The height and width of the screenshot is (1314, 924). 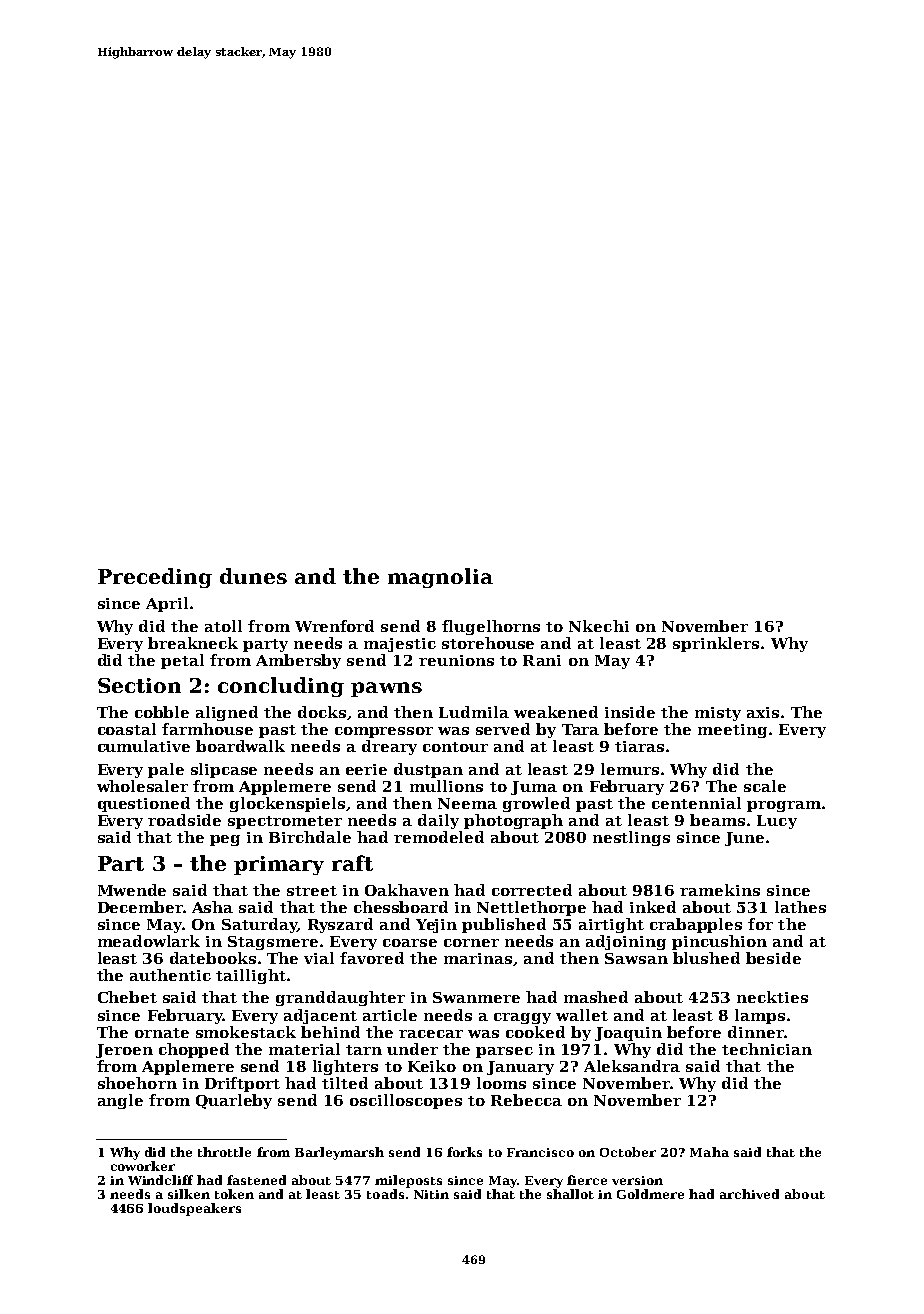 I want to click on boardwalk, so click(x=240, y=746).
